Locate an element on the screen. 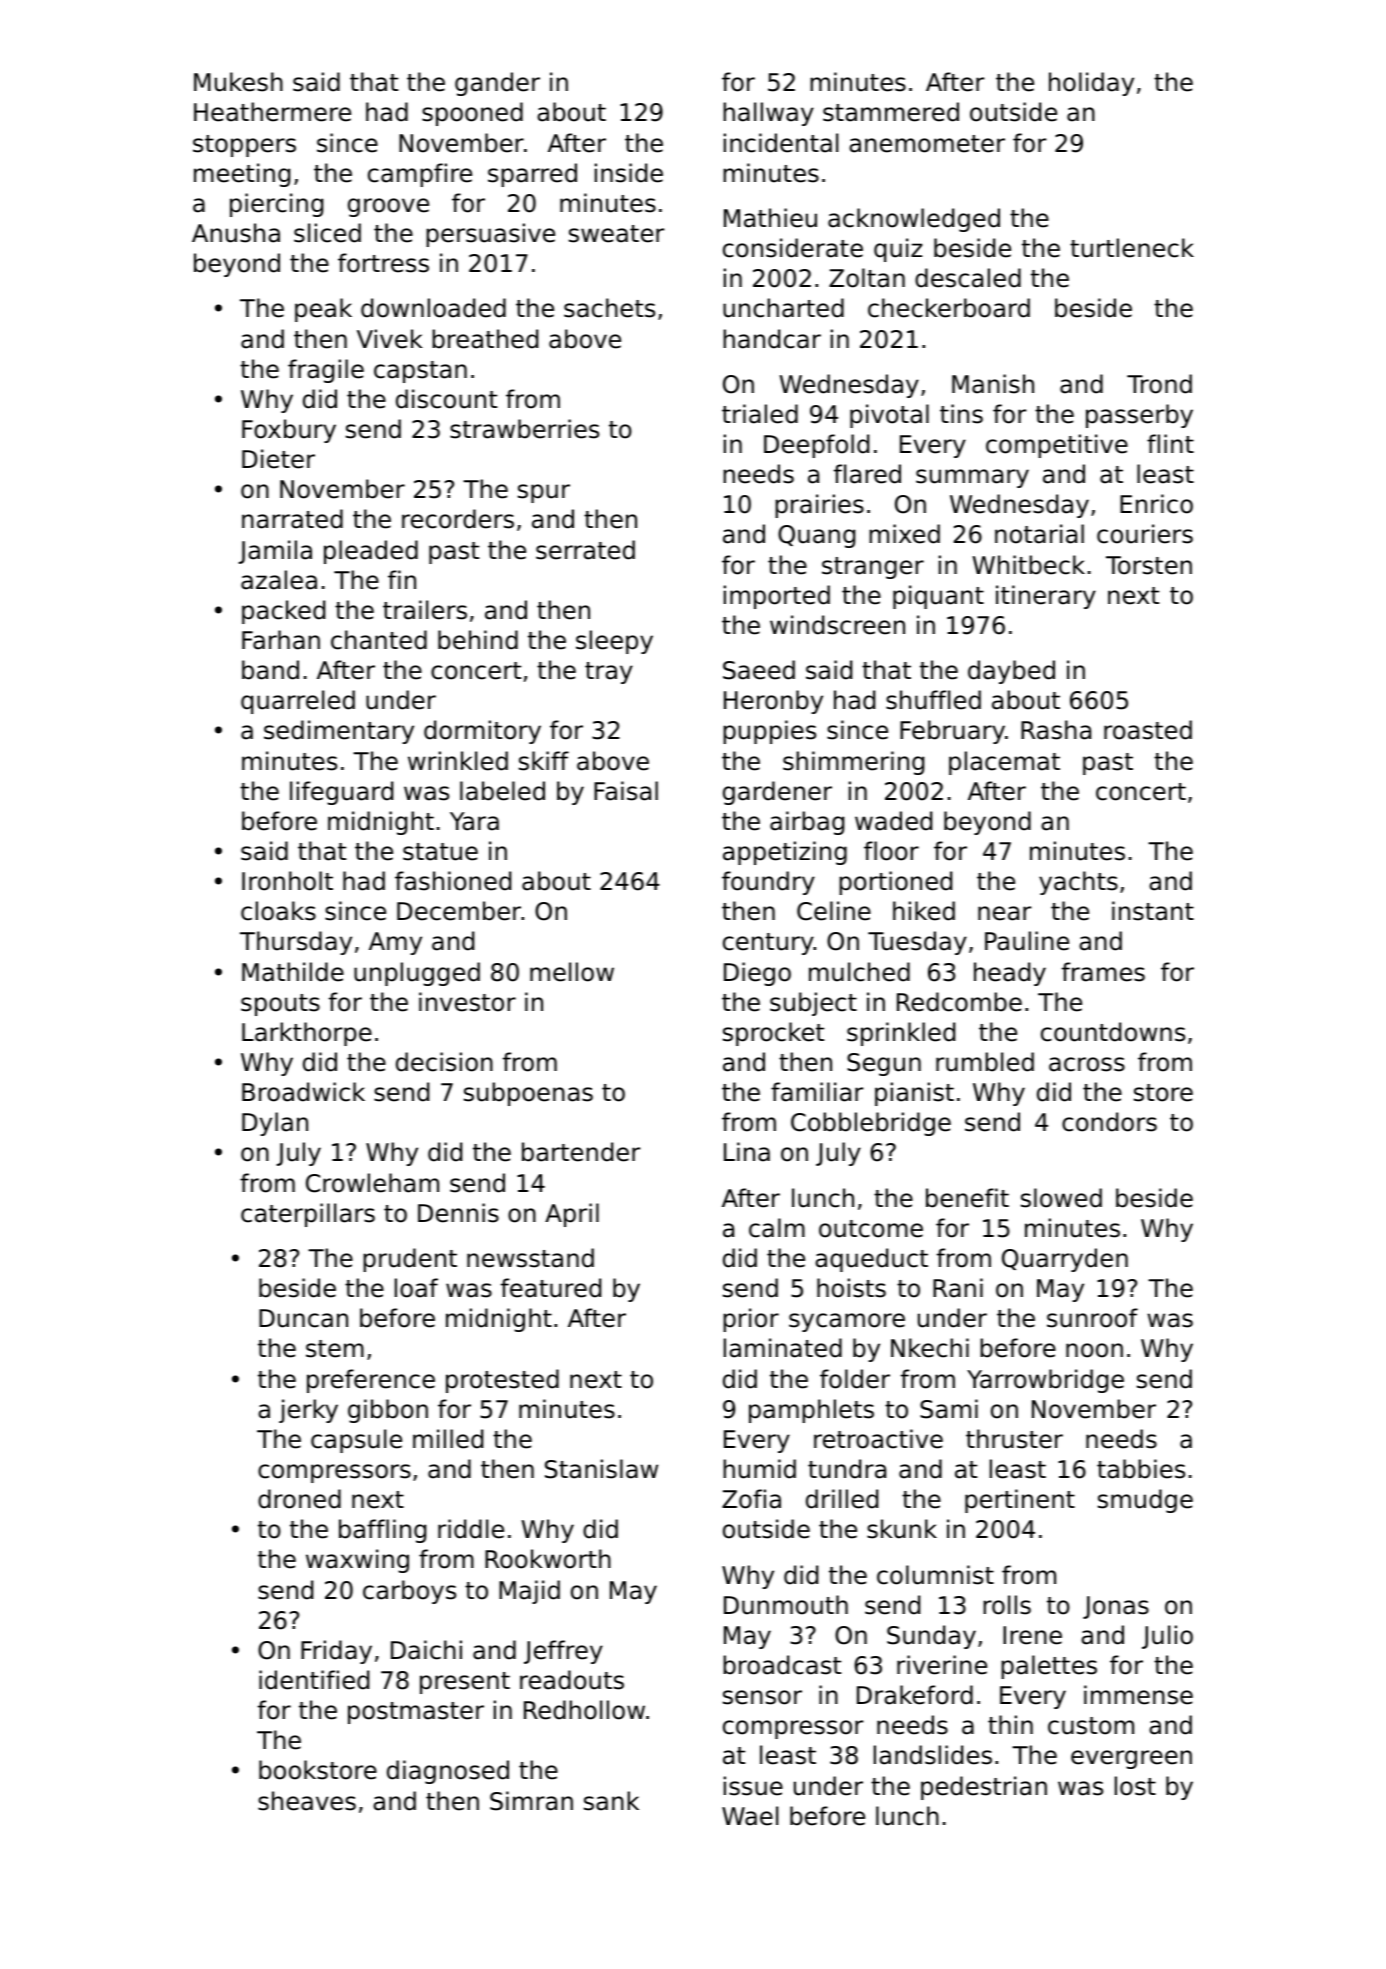 The width and height of the screenshot is (1386, 1969). roasted is located at coordinates (1148, 730).
